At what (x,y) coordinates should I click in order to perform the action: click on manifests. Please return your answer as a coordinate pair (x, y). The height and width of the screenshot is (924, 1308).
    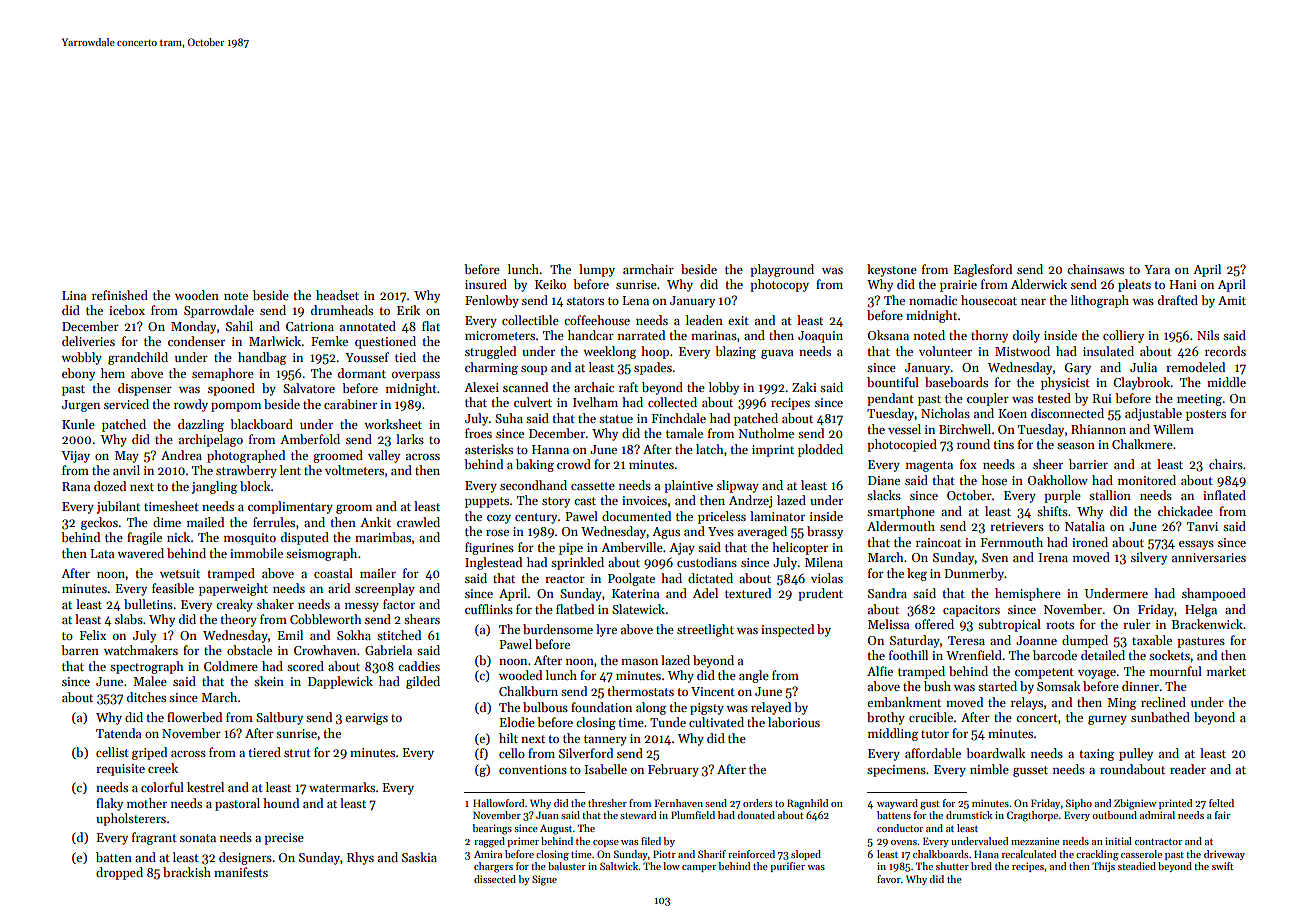
    Looking at the image, I should click on (241, 872).
